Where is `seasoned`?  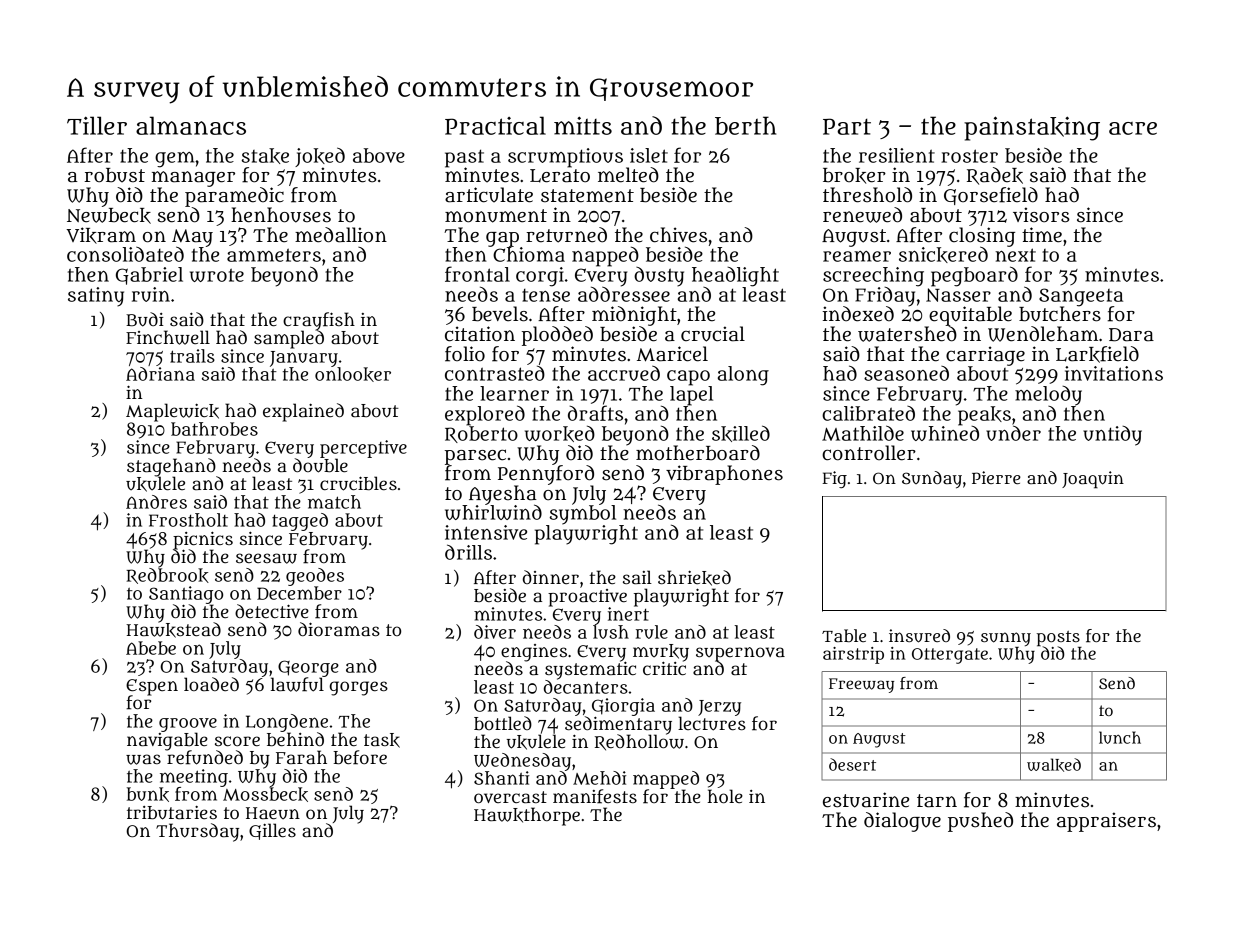
seasoned is located at coordinates (906, 373).
